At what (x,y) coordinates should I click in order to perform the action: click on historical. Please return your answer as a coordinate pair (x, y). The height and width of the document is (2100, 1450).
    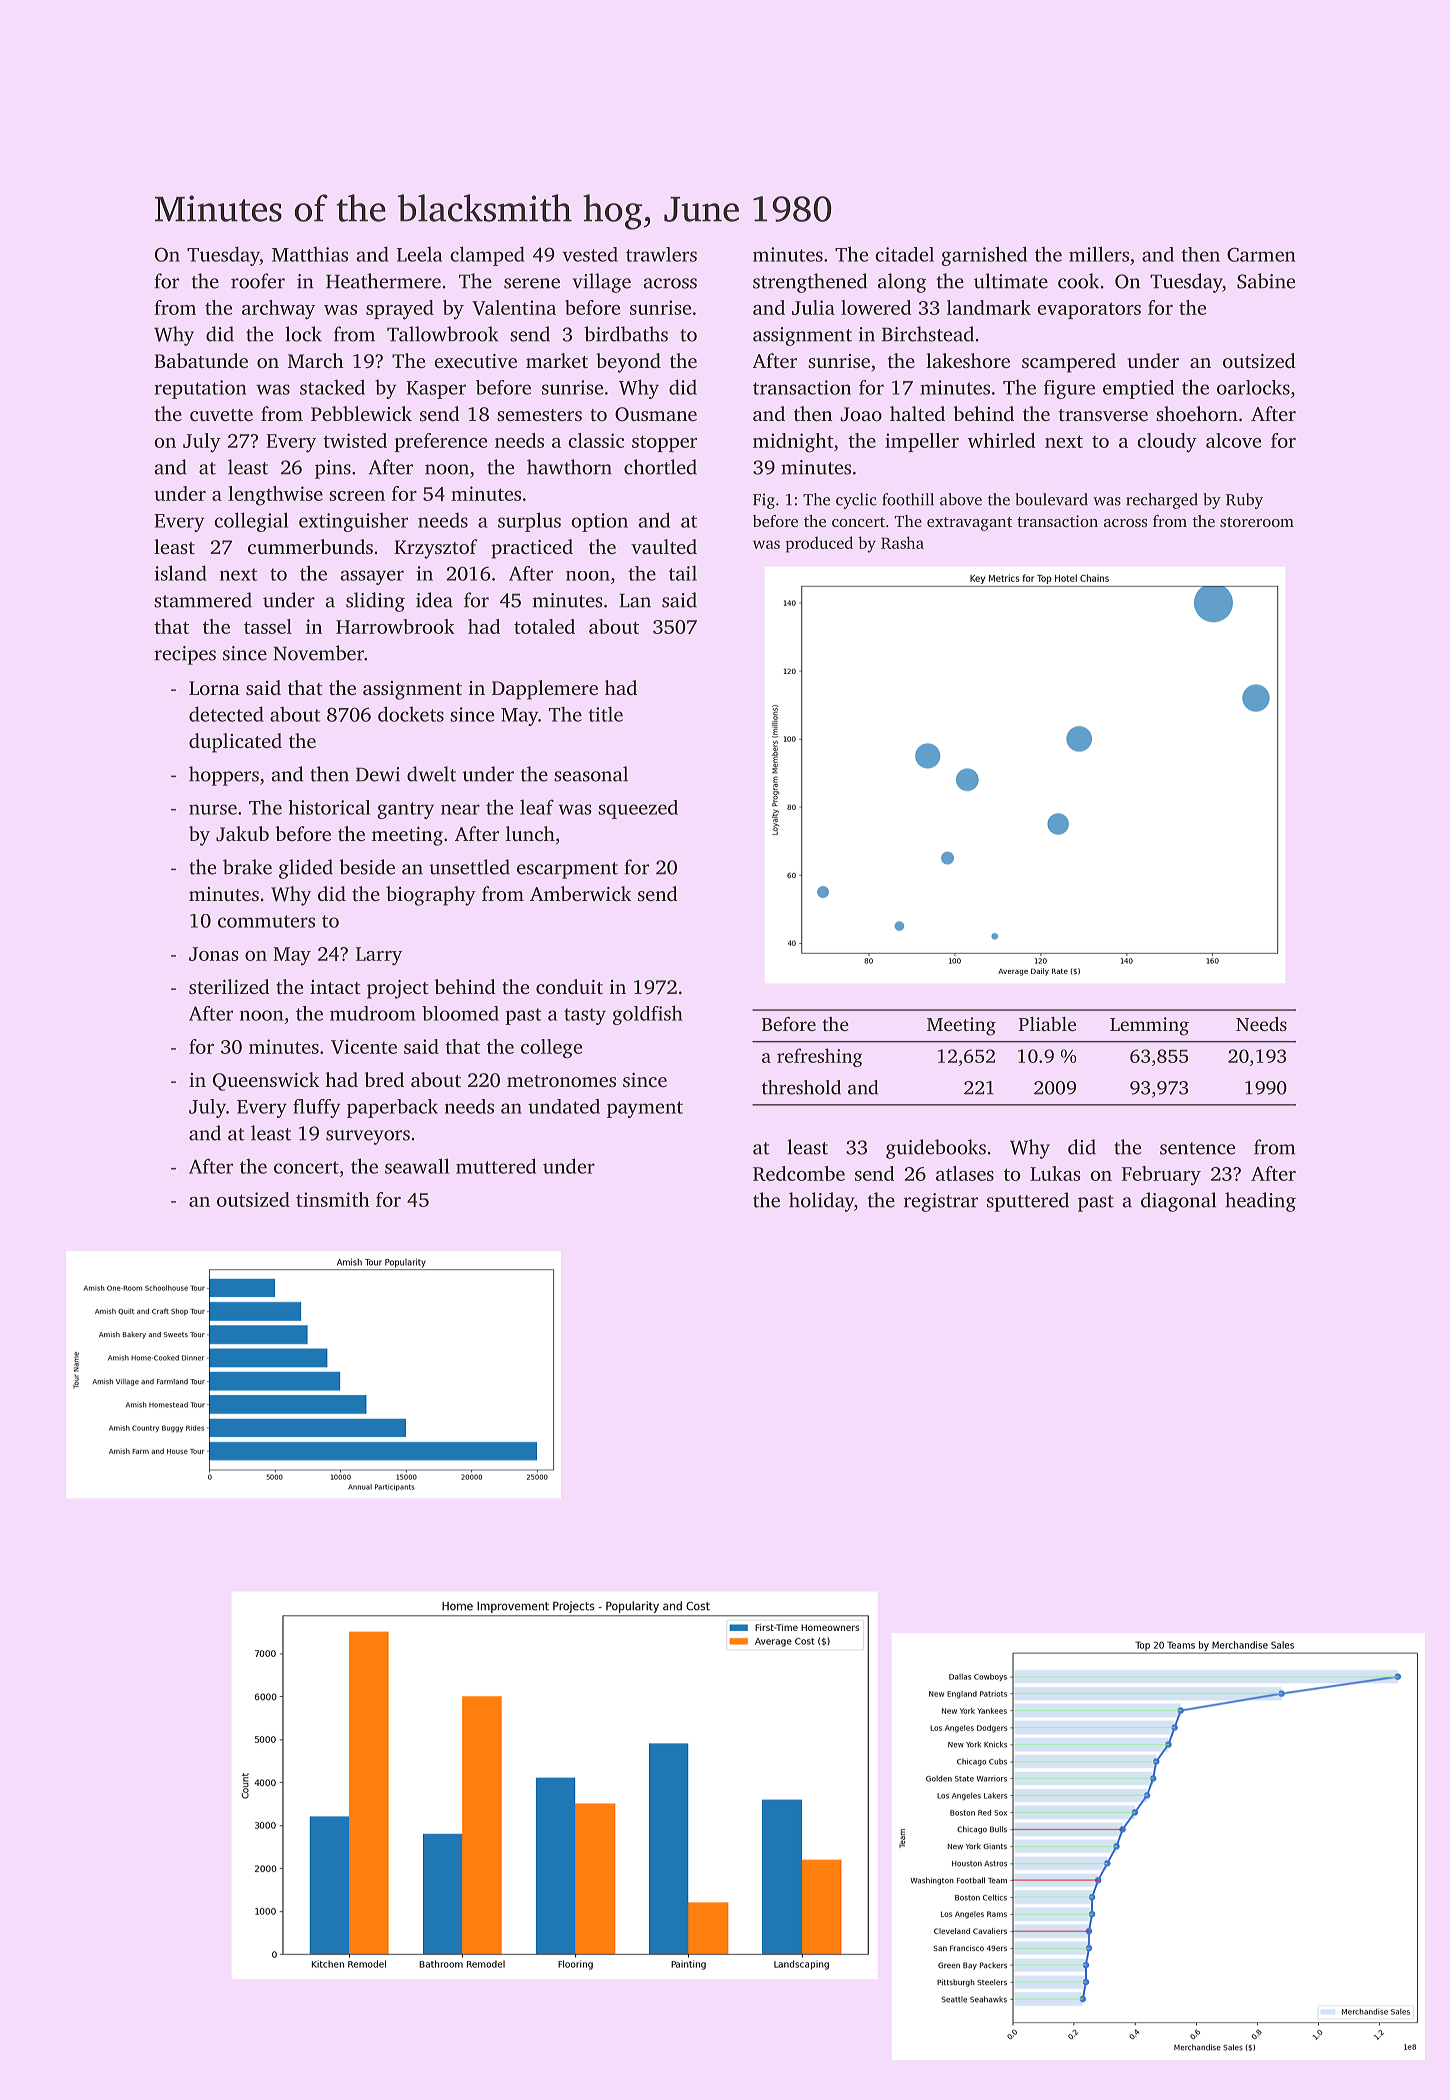
    Looking at the image, I should click on (329, 807).
